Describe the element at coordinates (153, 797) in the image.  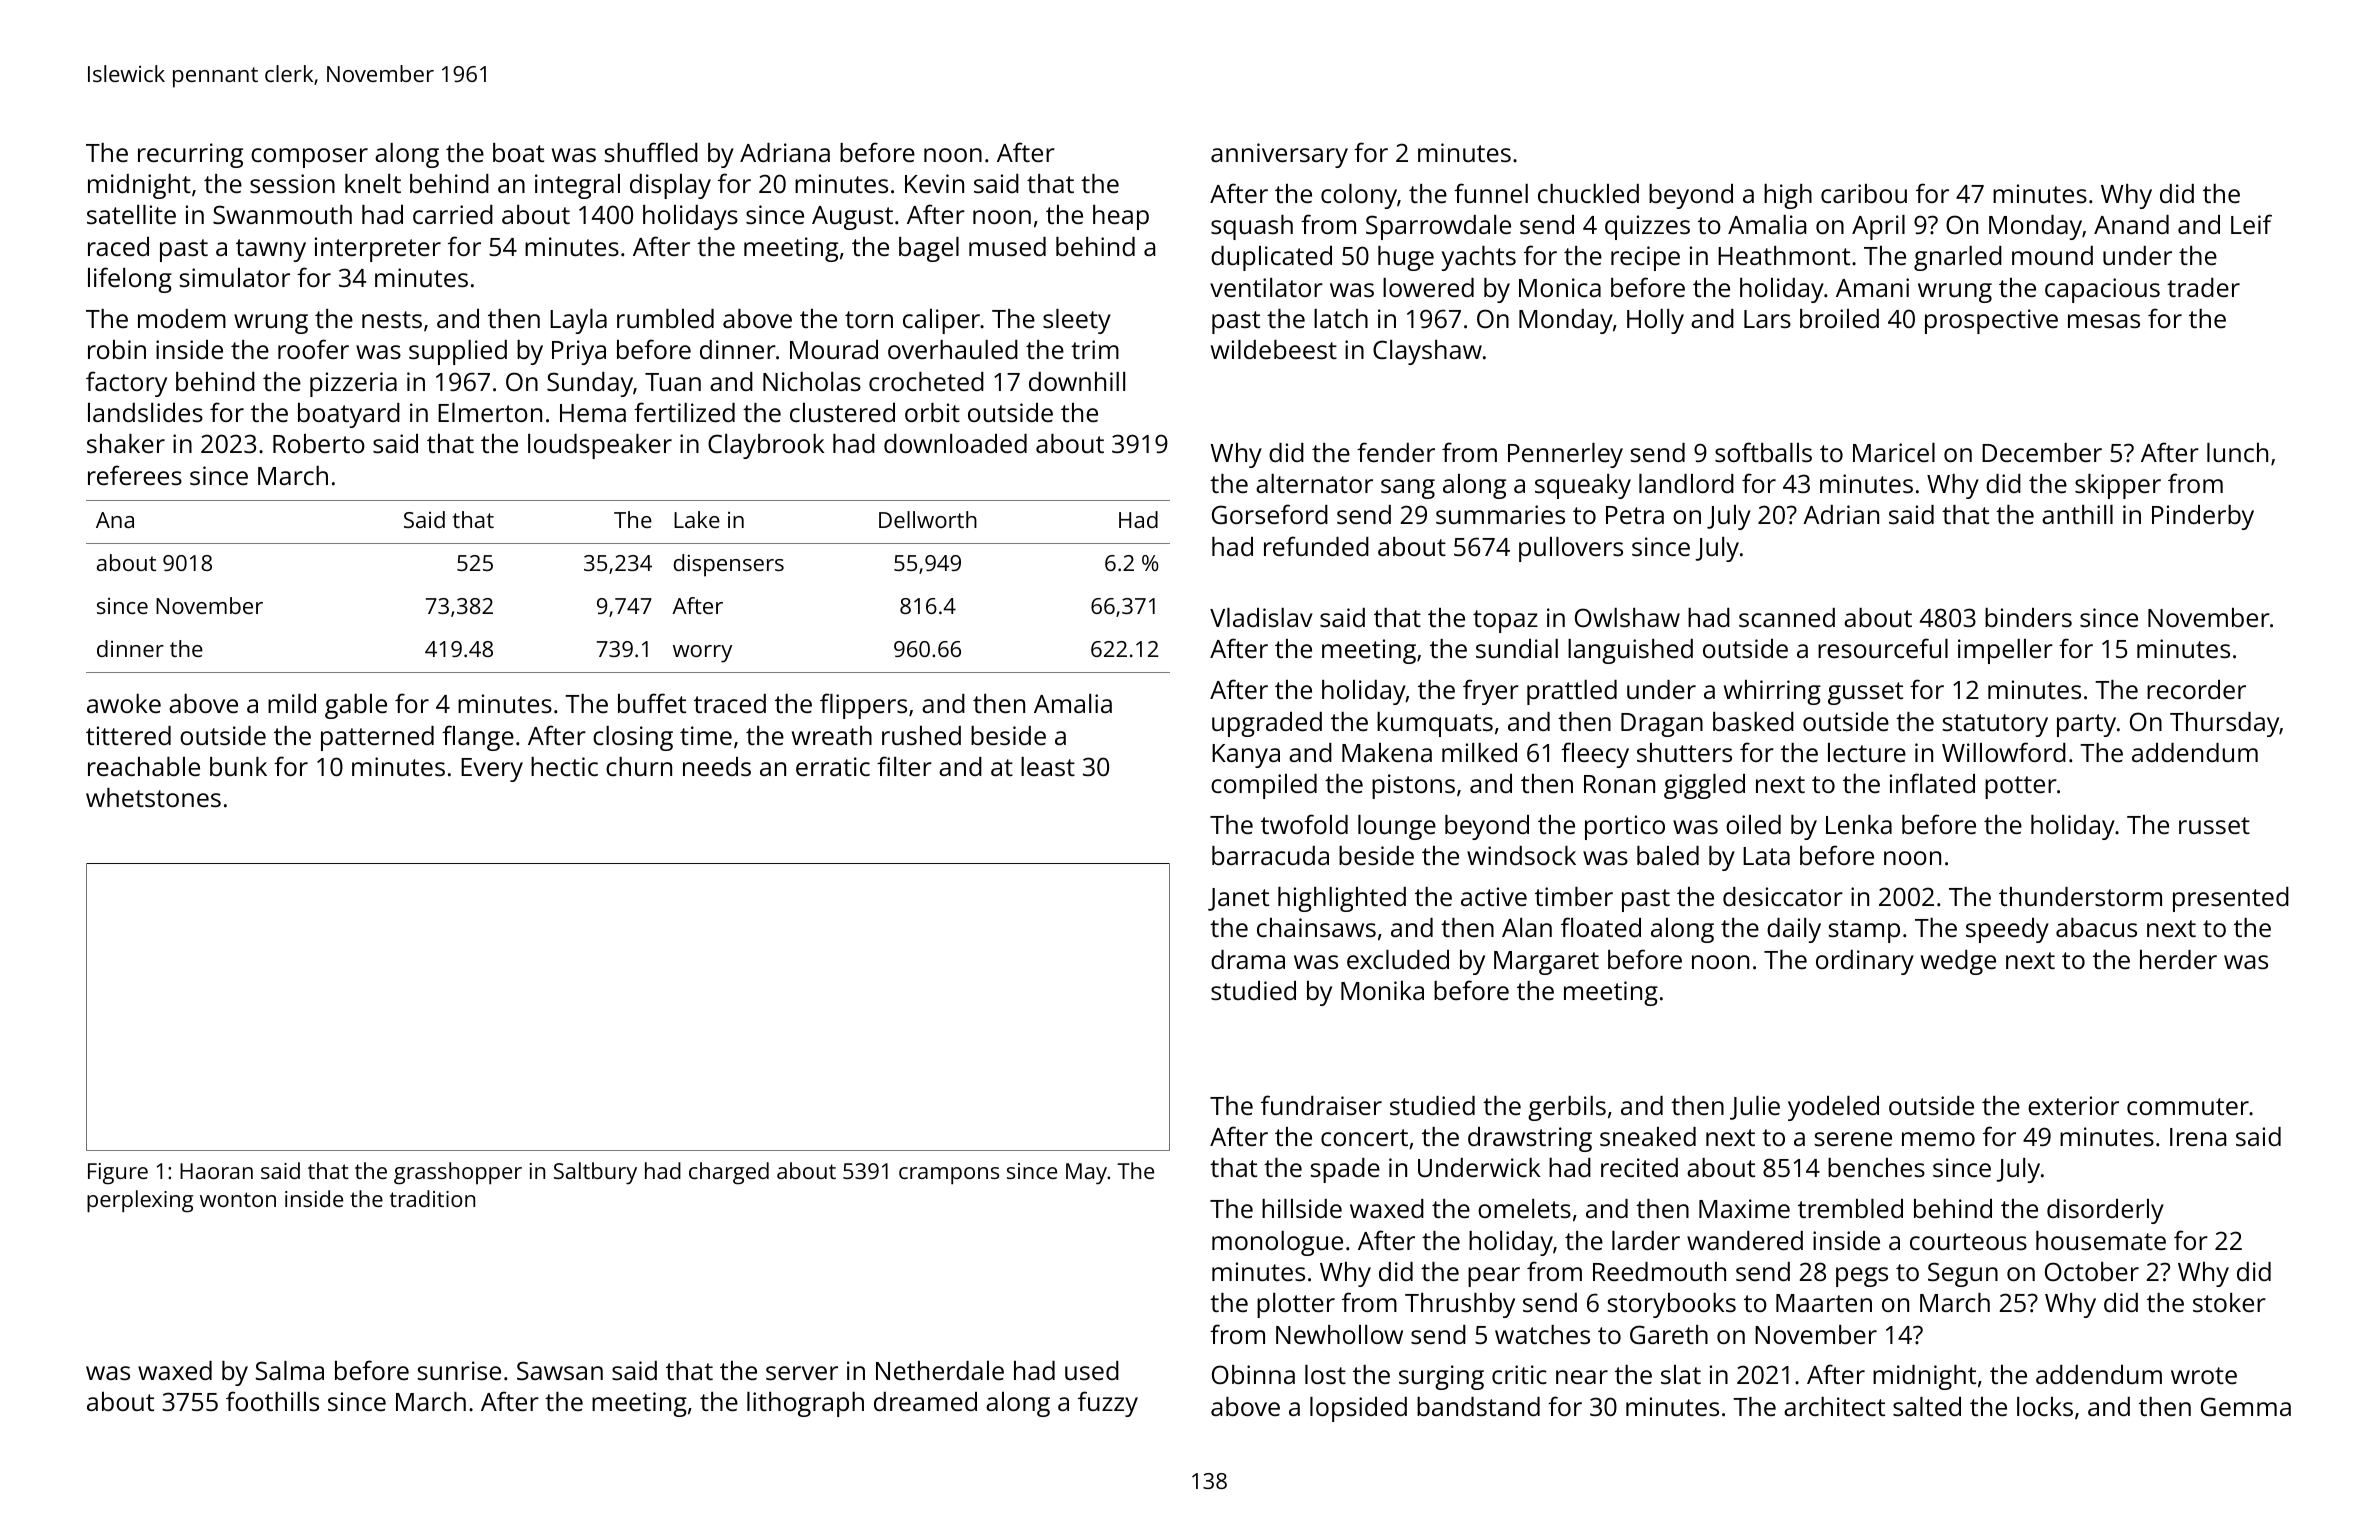
I see `whetstones` at that location.
